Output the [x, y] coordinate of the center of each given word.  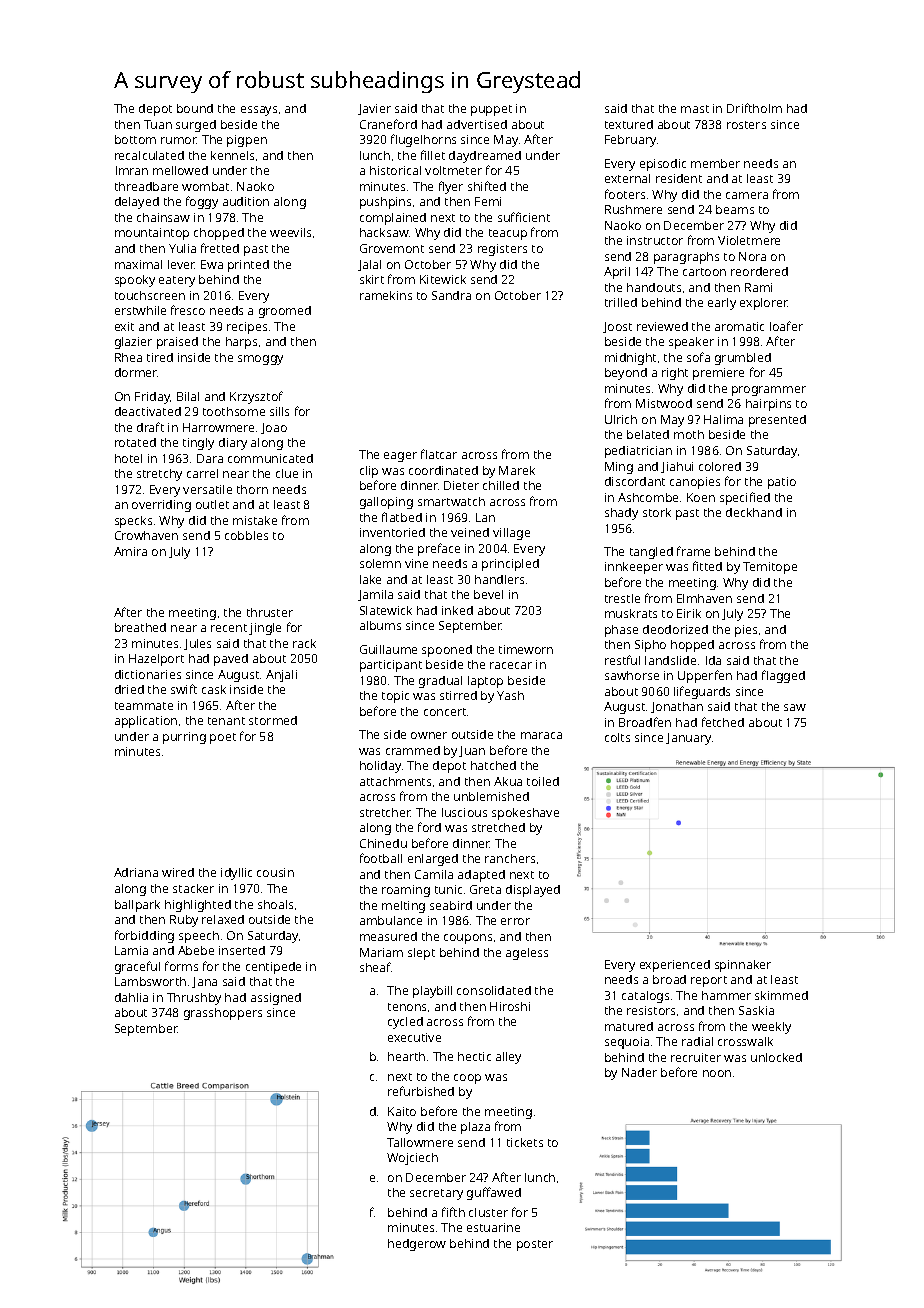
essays [259, 111]
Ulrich [621, 419]
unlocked [776, 1057]
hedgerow [417, 1245]
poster [535, 1245]
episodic [663, 165]
